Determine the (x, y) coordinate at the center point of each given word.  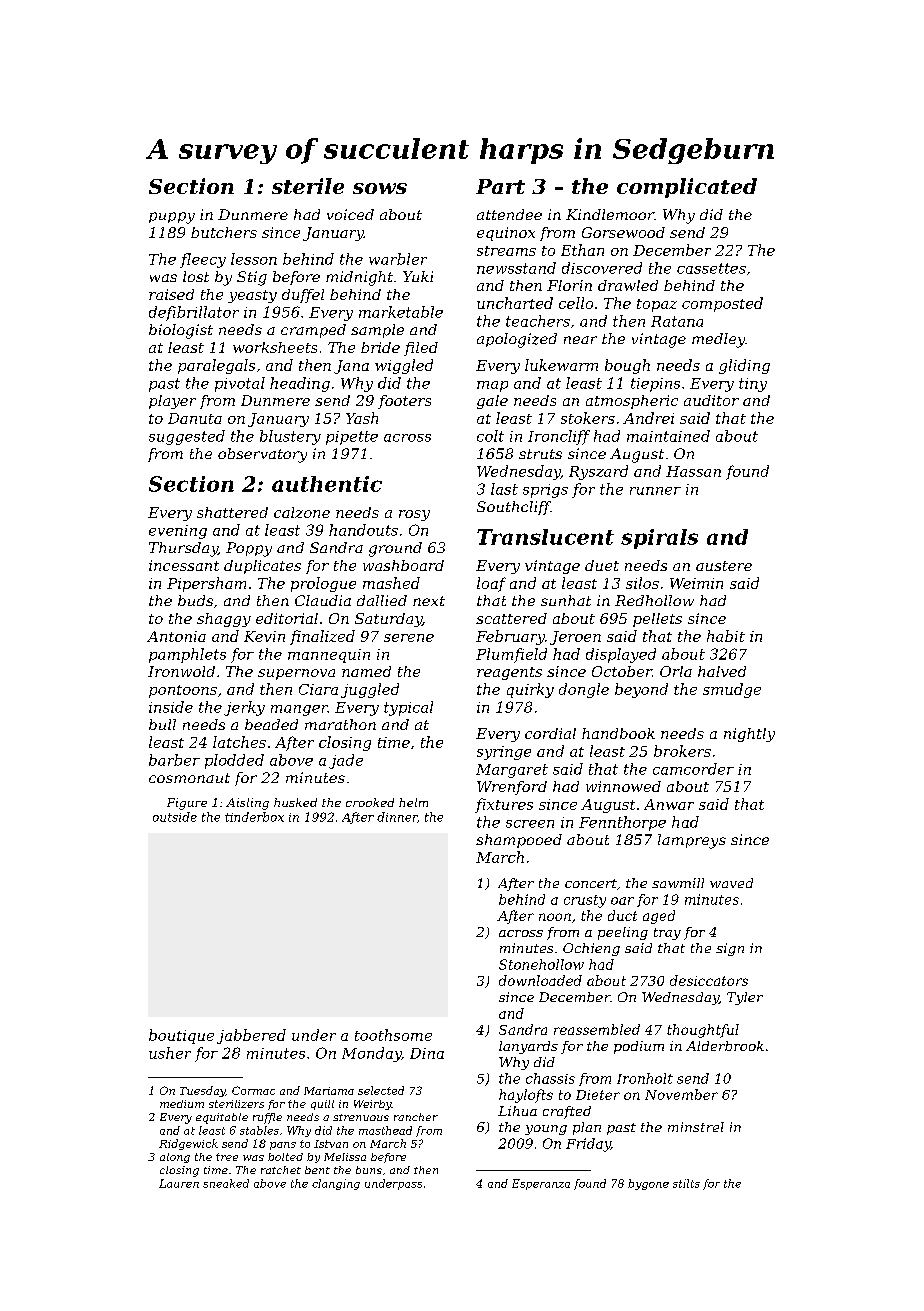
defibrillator (194, 313)
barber (174, 760)
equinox (506, 234)
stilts (686, 1183)
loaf (491, 584)
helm (413, 802)
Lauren (179, 1183)
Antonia (176, 636)
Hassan (693, 471)
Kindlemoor (610, 214)
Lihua (517, 1111)
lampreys (692, 841)
